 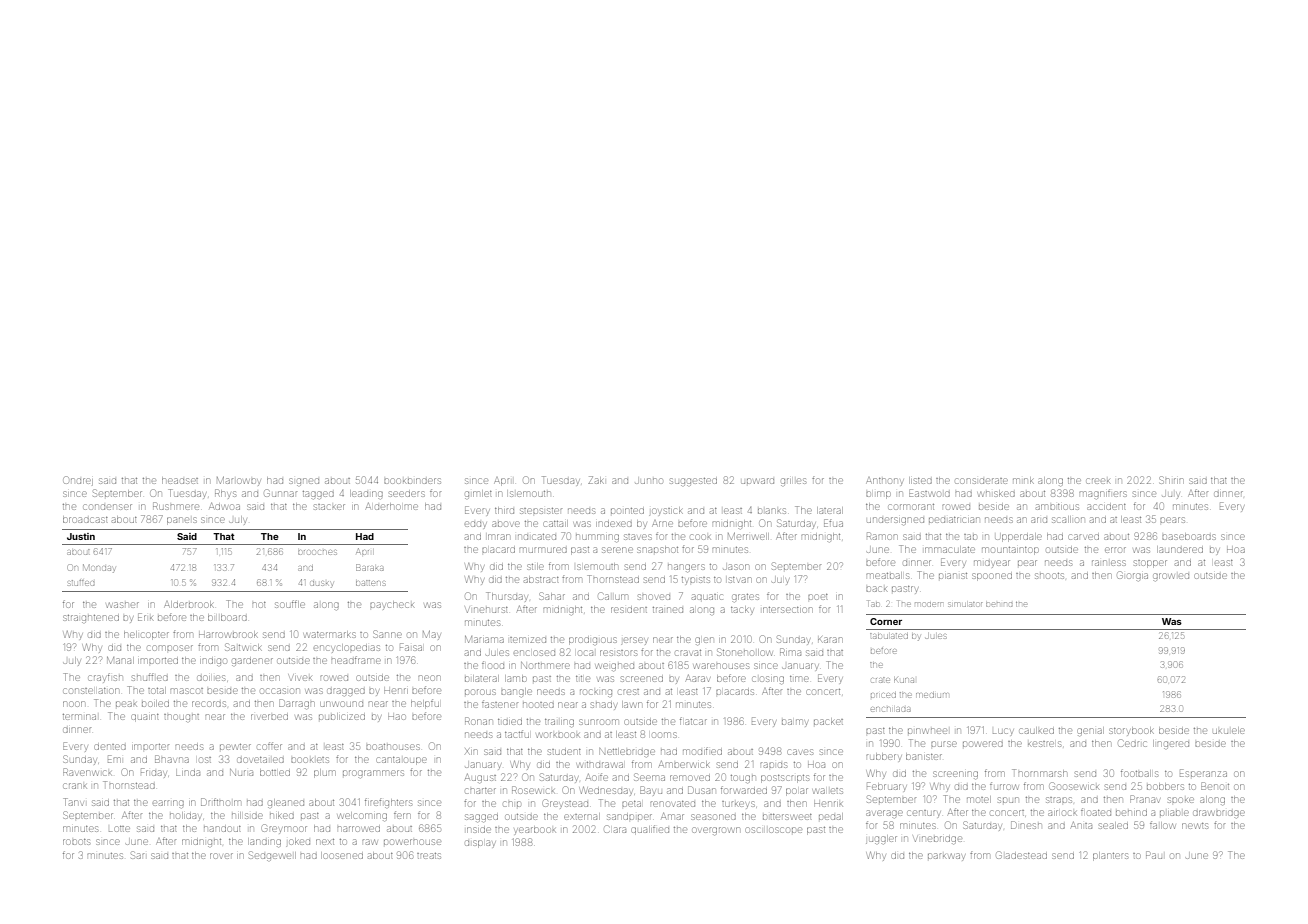 What do you see at coordinates (99, 568) in the screenshot?
I see `Monday` at bounding box center [99, 568].
